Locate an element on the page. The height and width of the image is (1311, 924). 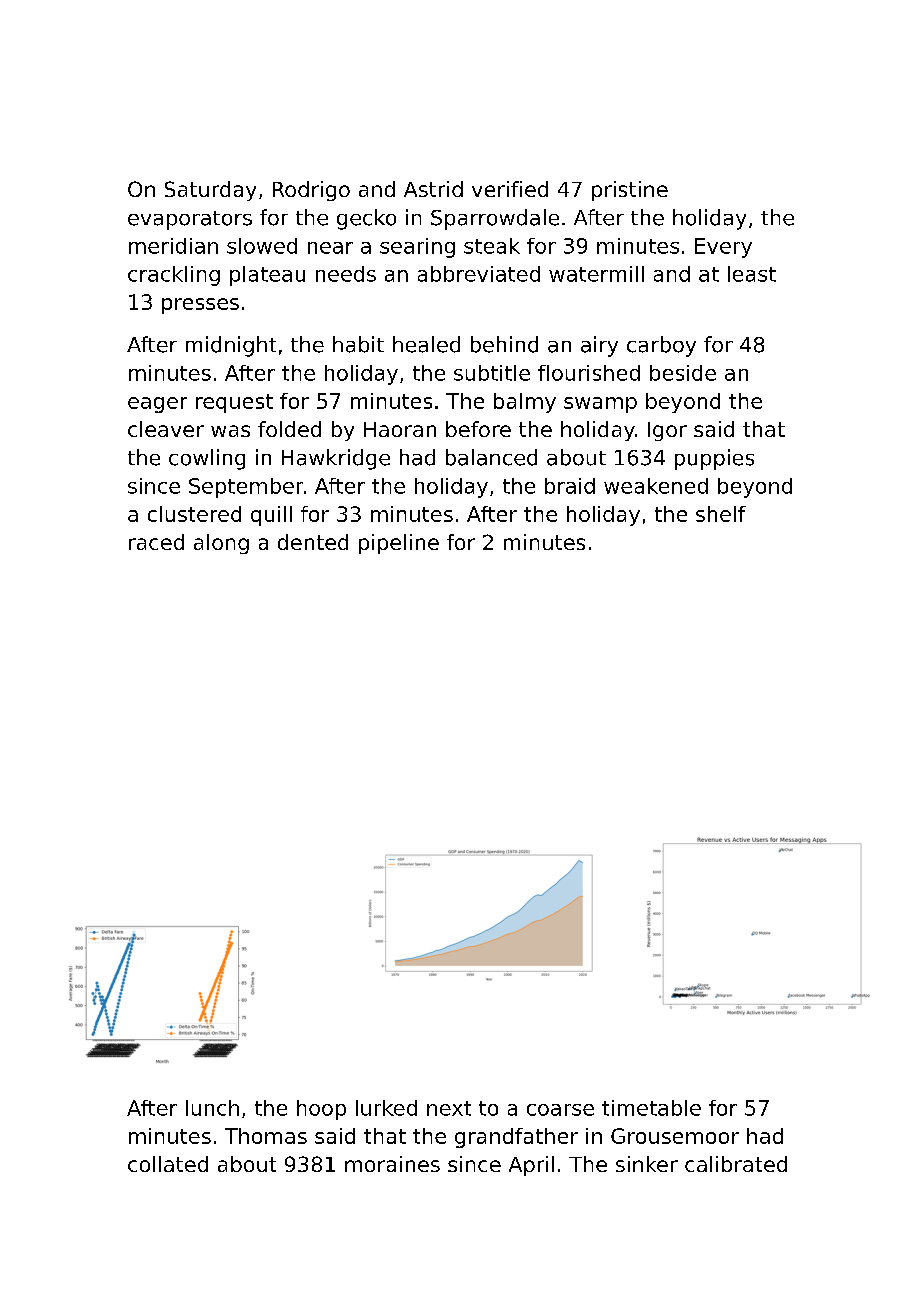
braid is located at coordinates (570, 486).
